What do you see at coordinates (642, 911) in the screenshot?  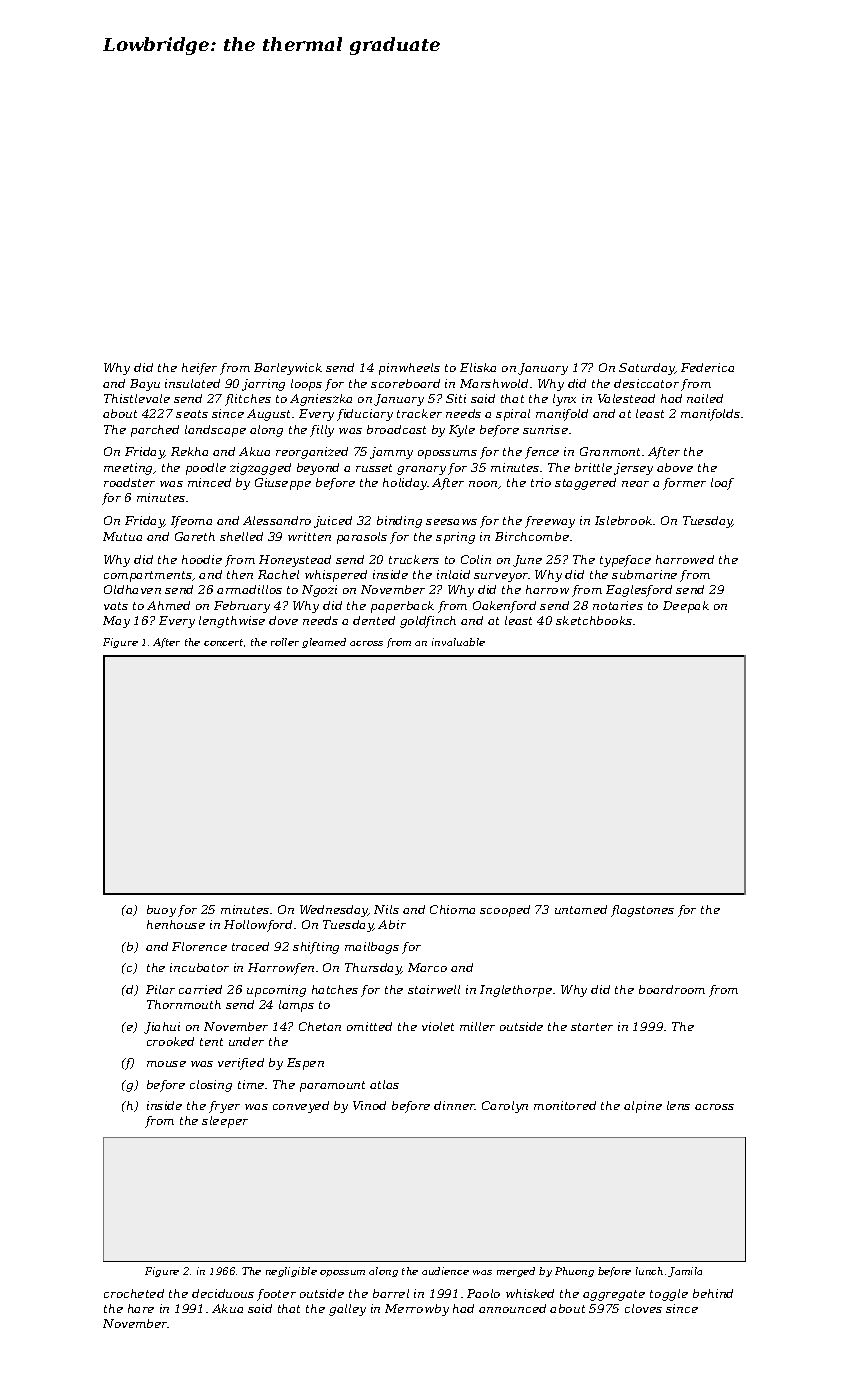 I see `flagstones` at bounding box center [642, 911].
